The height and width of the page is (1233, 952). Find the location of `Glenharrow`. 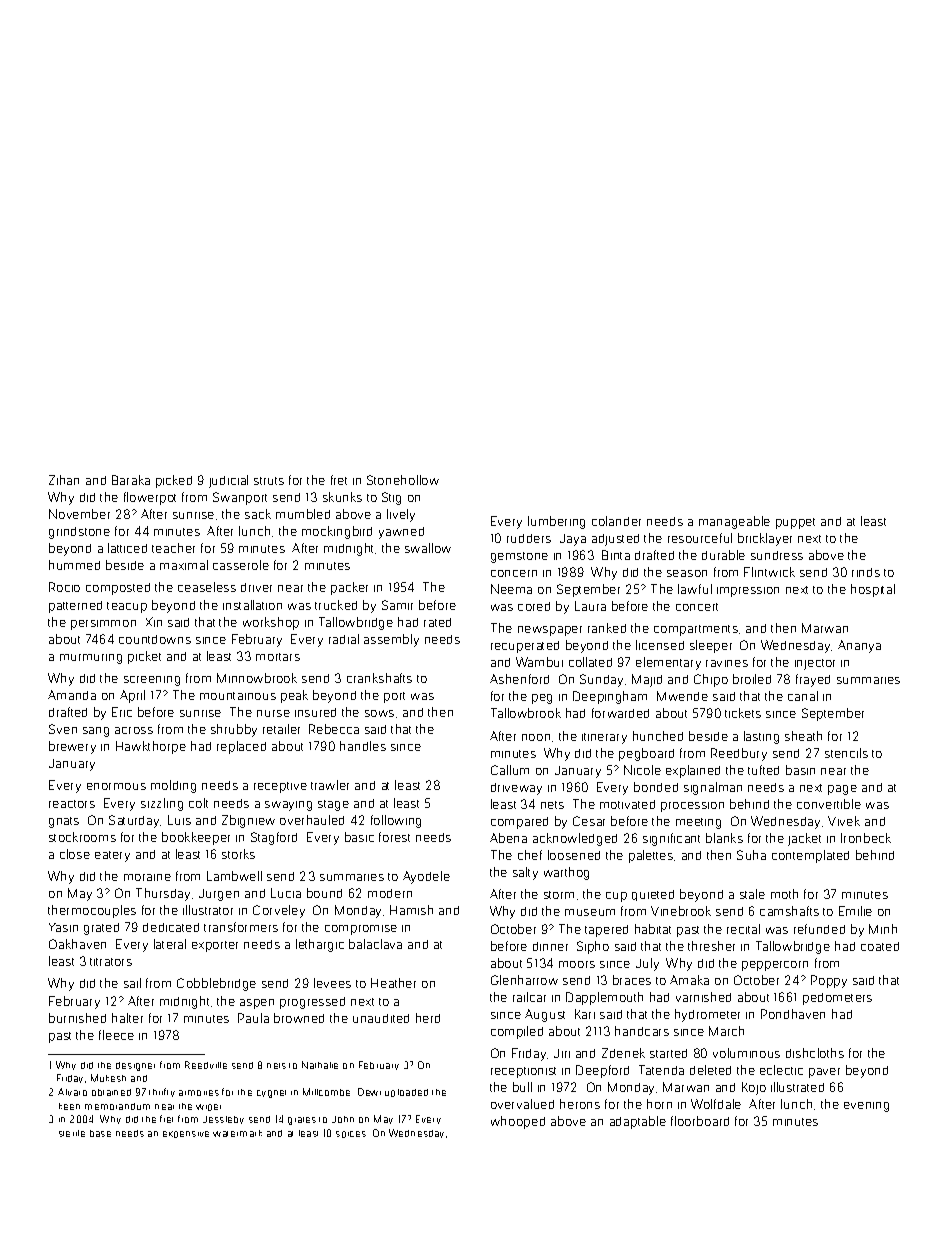

Glenharrow is located at coordinates (524, 980).
